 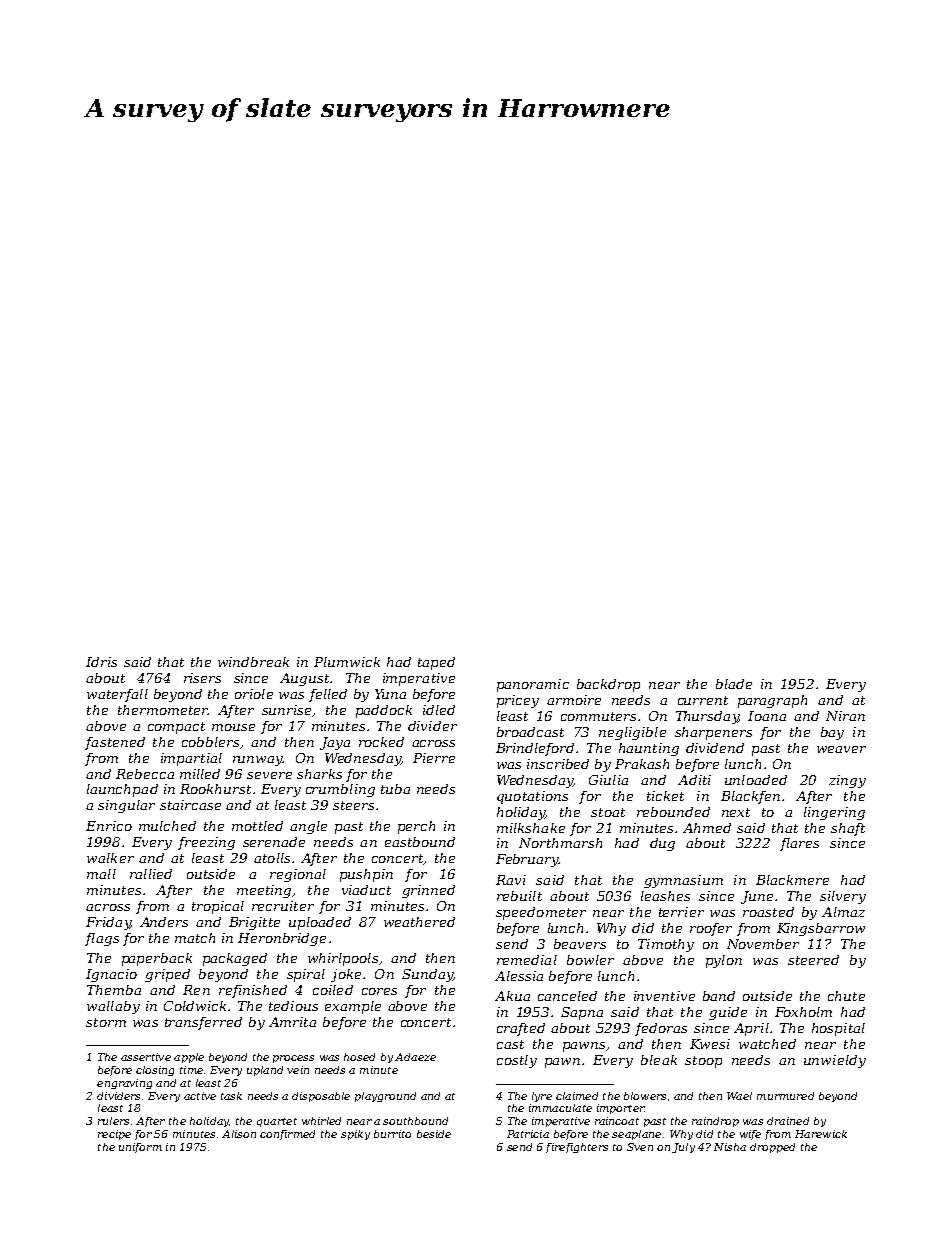 What do you see at coordinates (381, 742) in the page?
I see `rocked` at bounding box center [381, 742].
